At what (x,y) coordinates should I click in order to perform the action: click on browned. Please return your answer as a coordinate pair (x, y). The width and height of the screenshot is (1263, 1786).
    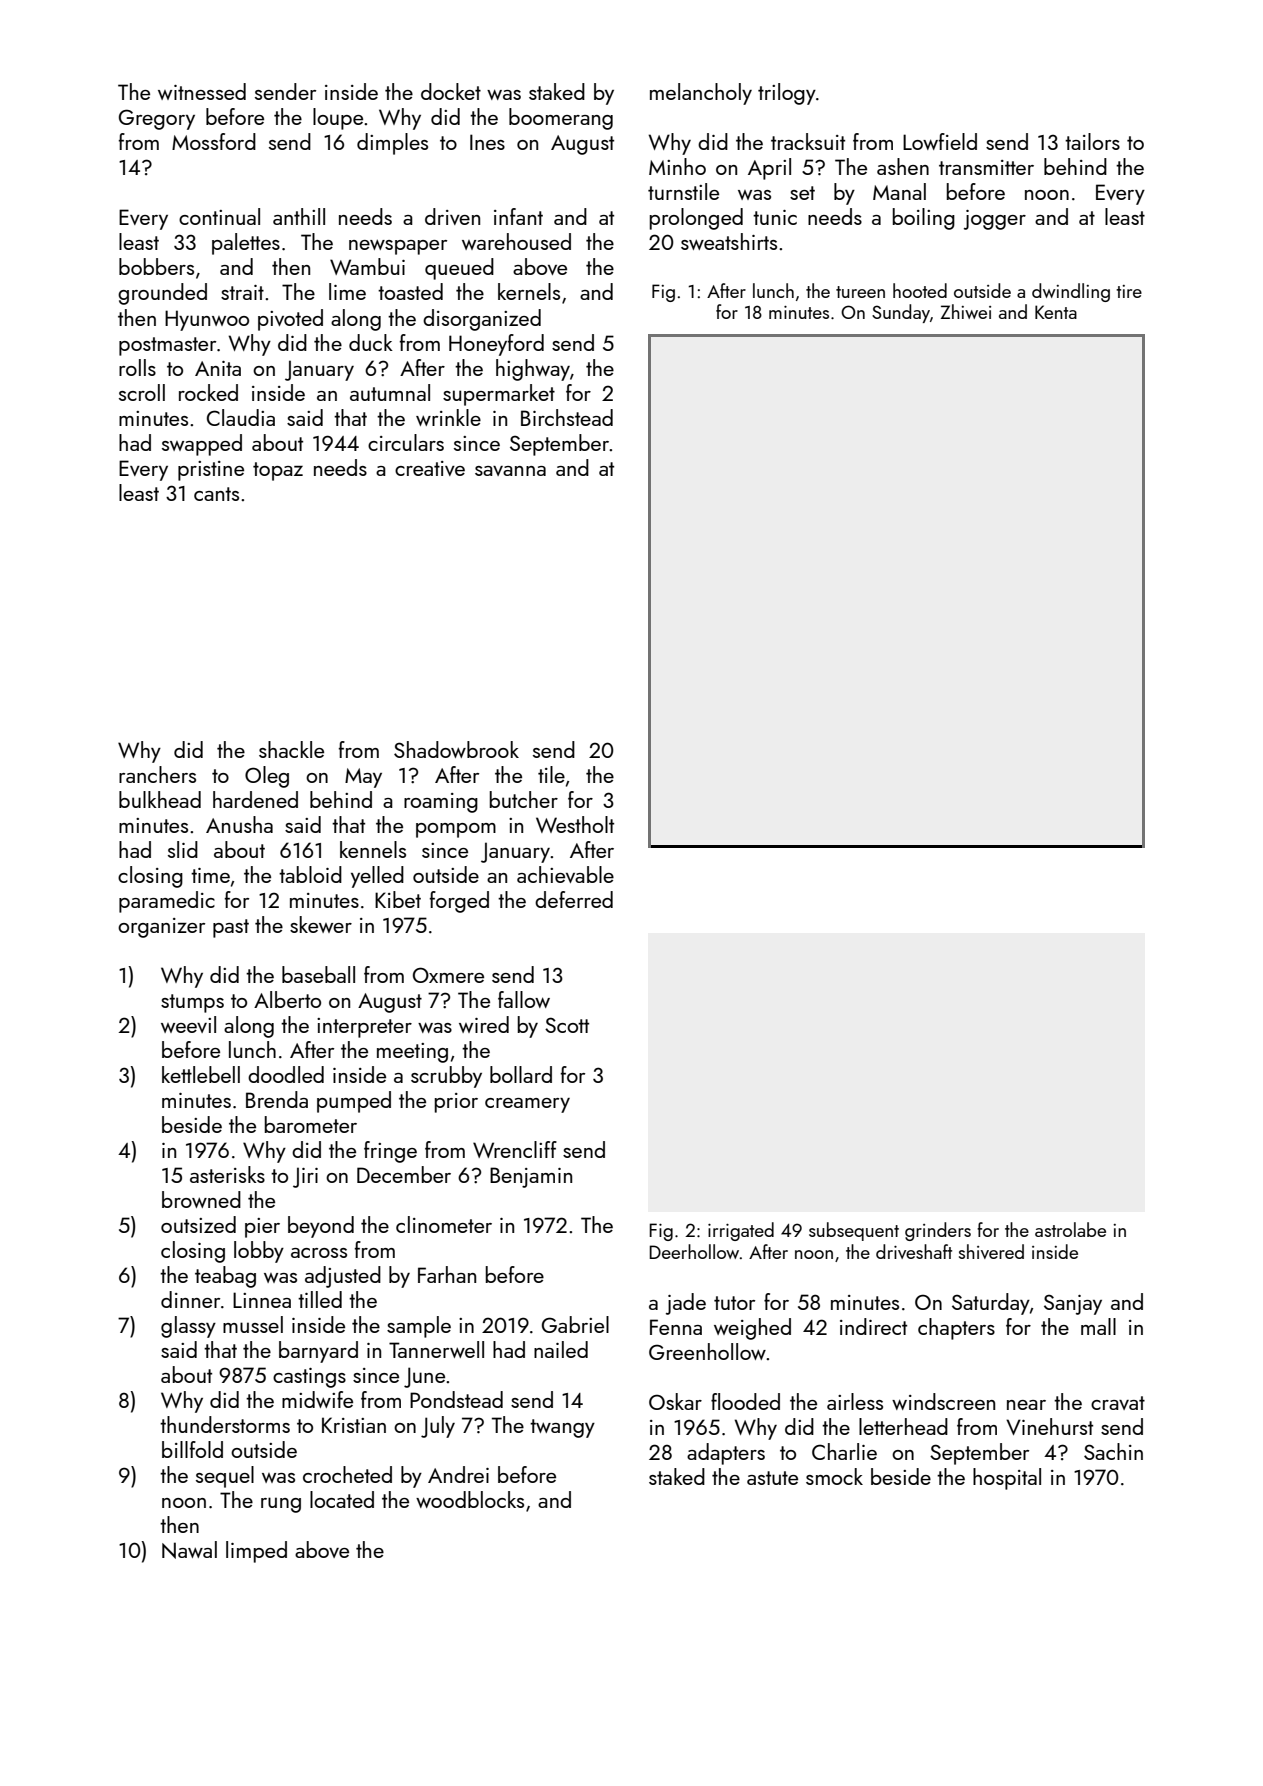
    Looking at the image, I should click on (201, 1199).
